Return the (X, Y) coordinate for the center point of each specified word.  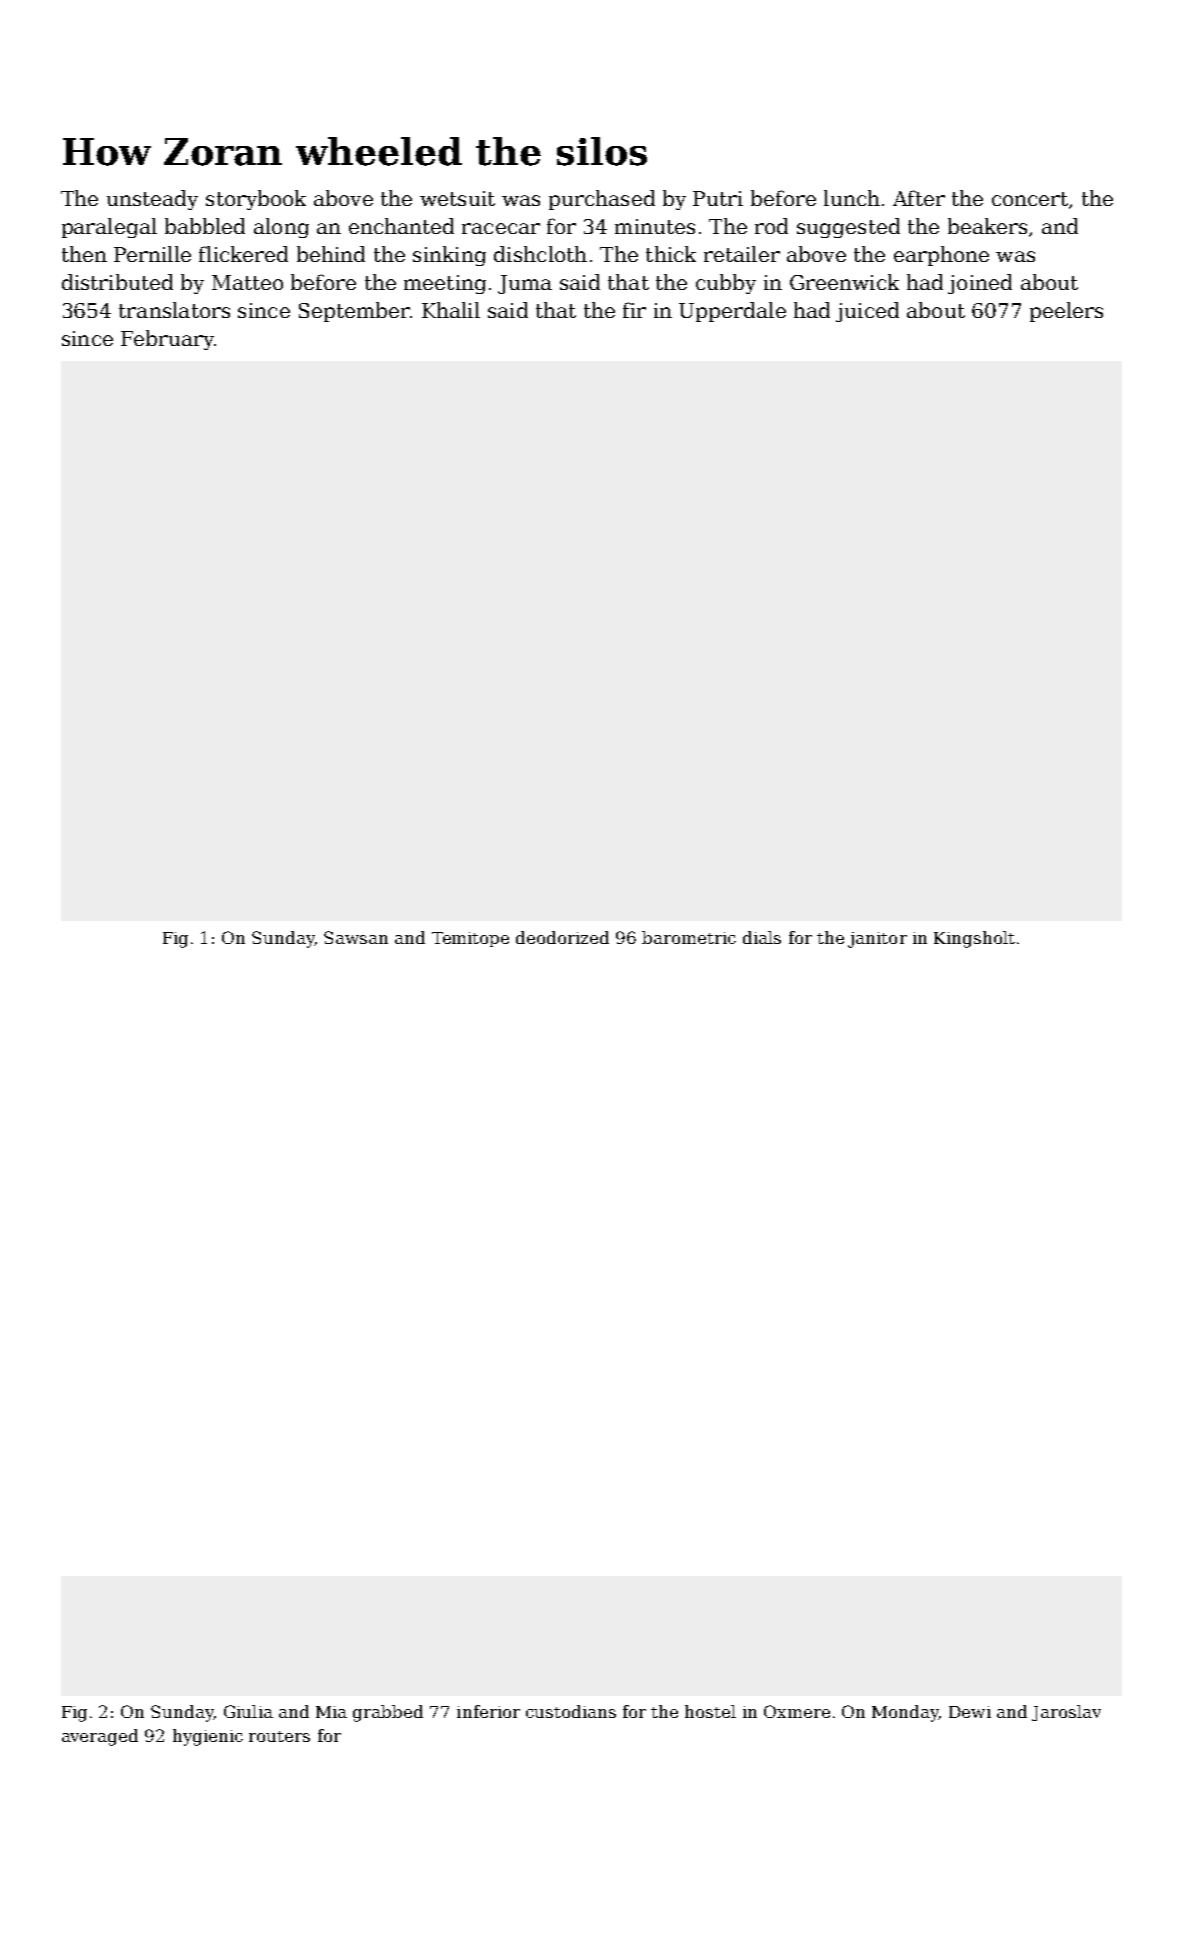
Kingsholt (974, 939)
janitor (877, 940)
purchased (602, 200)
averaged (100, 1737)
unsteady (152, 200)
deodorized (562, 937)
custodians (571, 1711)
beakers (987, 226)
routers (279, 1736)
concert (1030, 199)
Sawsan (356, 937)
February (167, 340)
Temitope (470, 939)
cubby (726, 284)
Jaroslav (1066, 1713)
